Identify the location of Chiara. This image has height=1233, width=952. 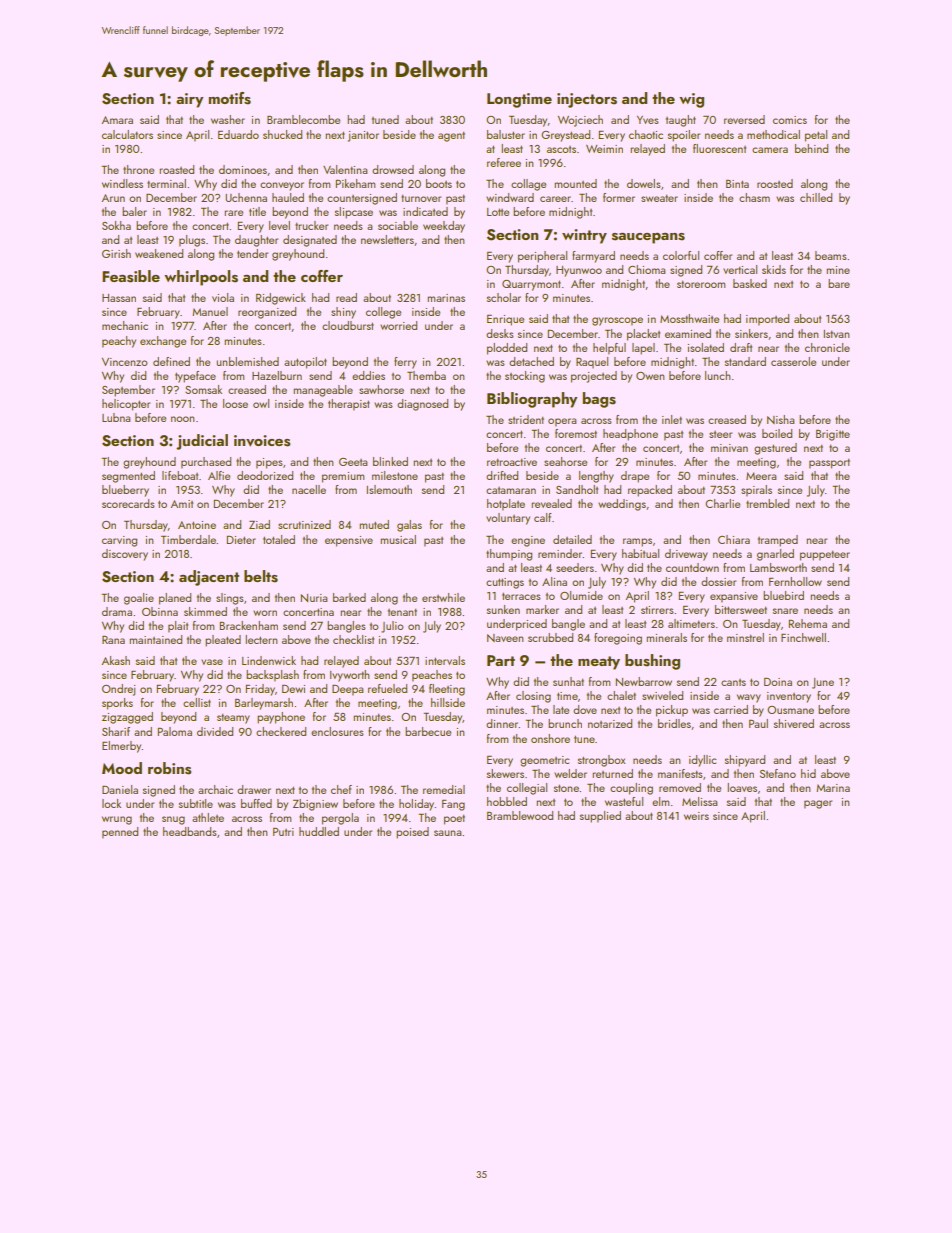
(734, 539).
